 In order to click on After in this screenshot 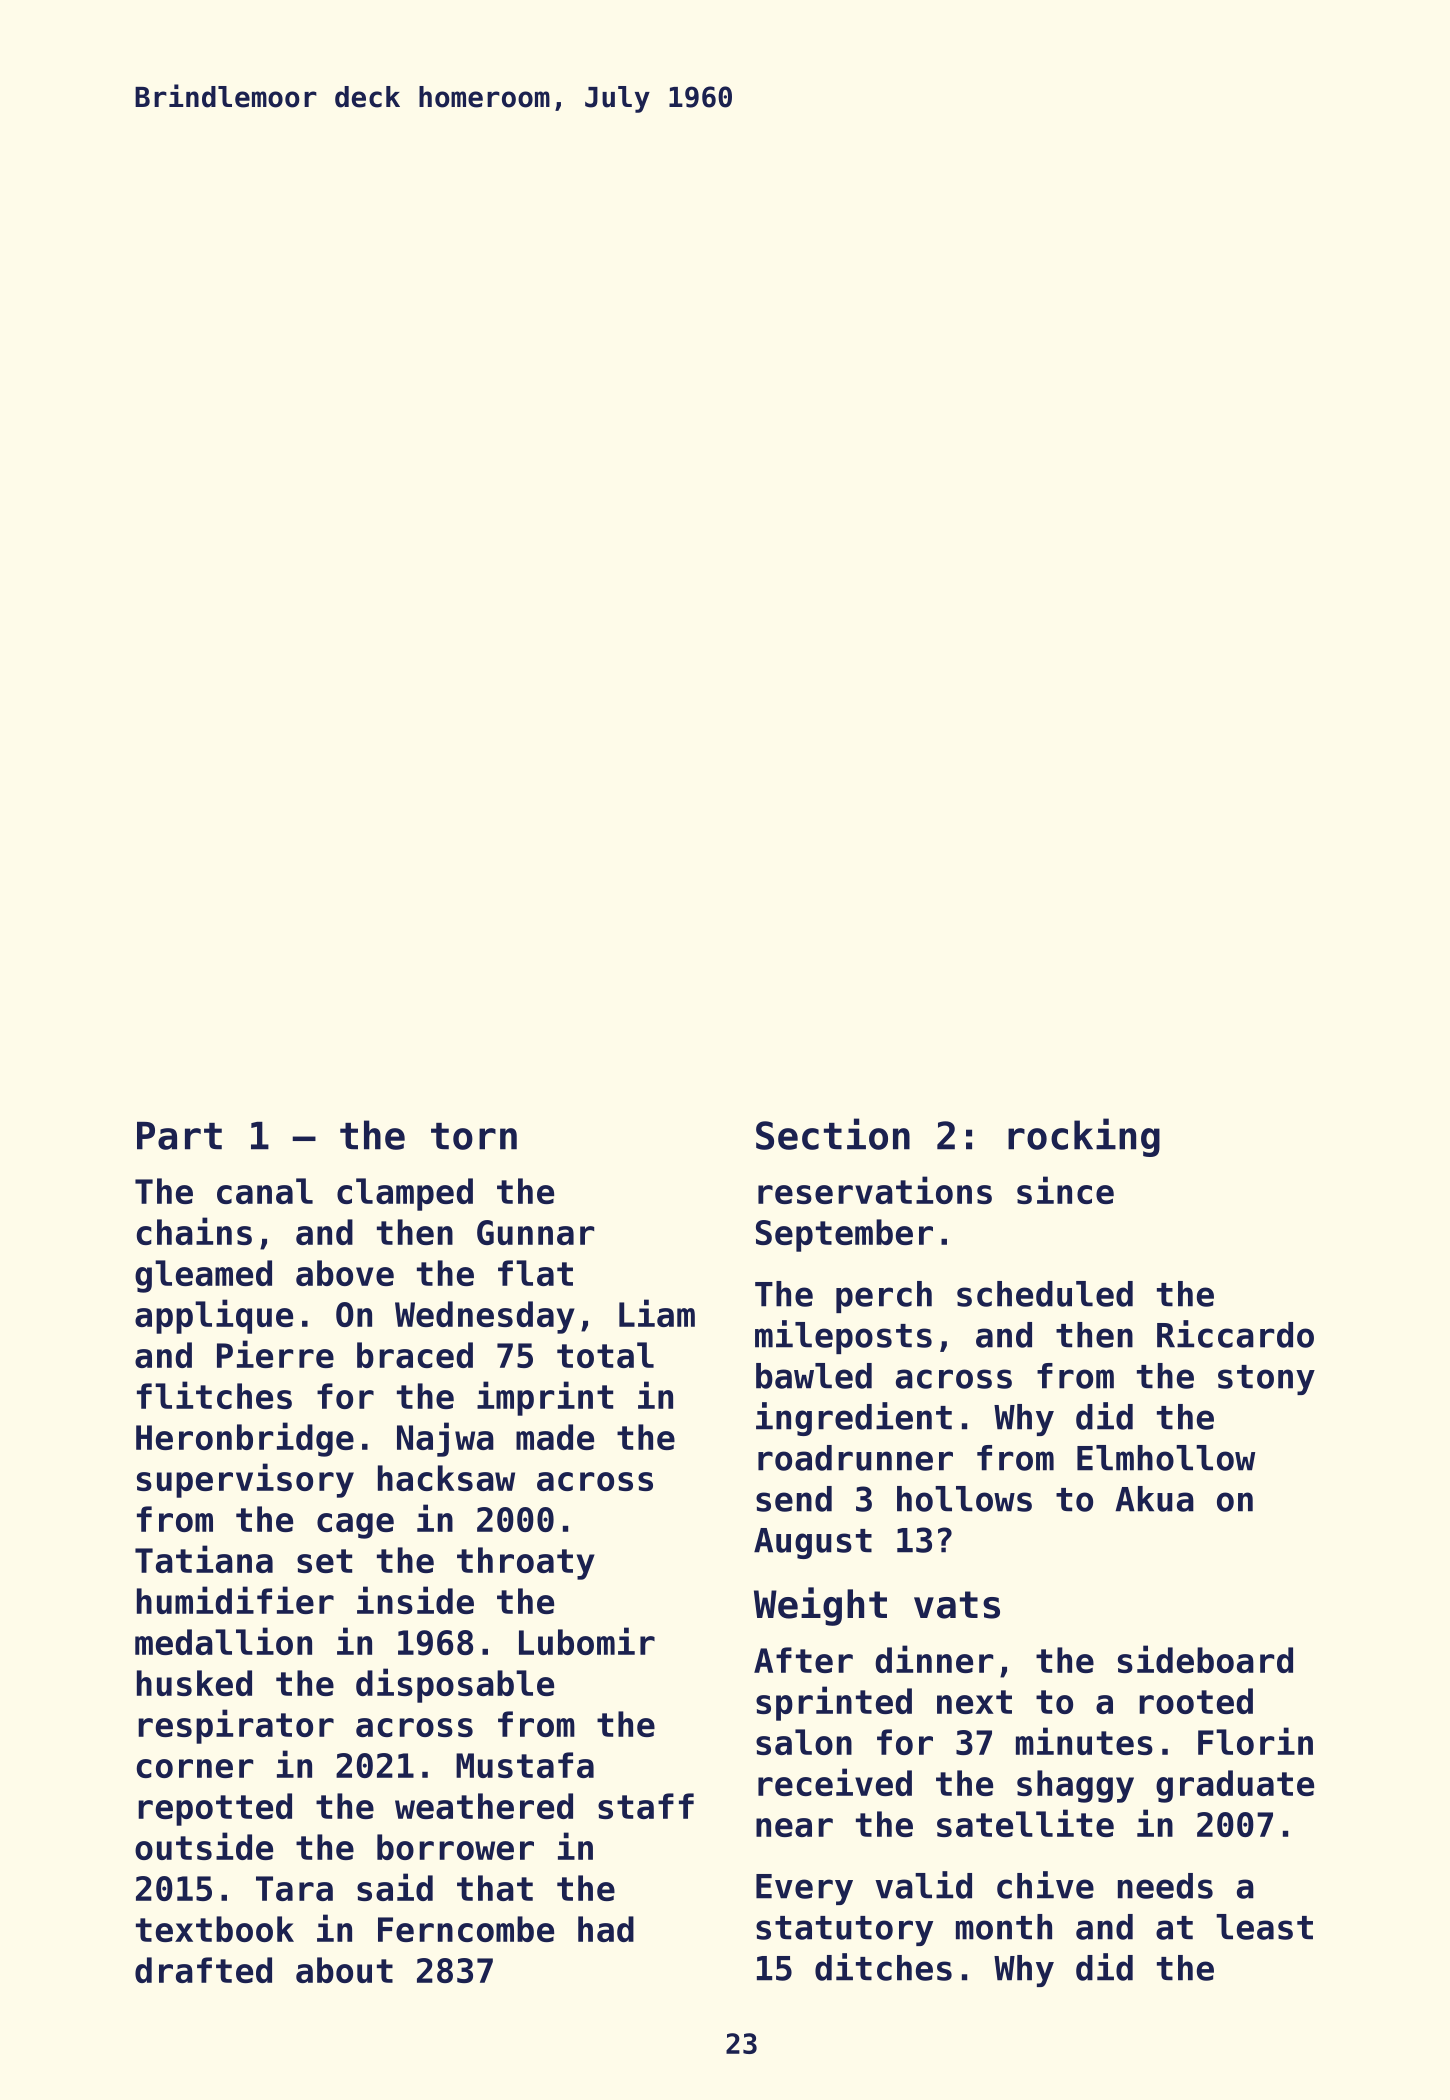, I will do `click(803, 1660)`.
